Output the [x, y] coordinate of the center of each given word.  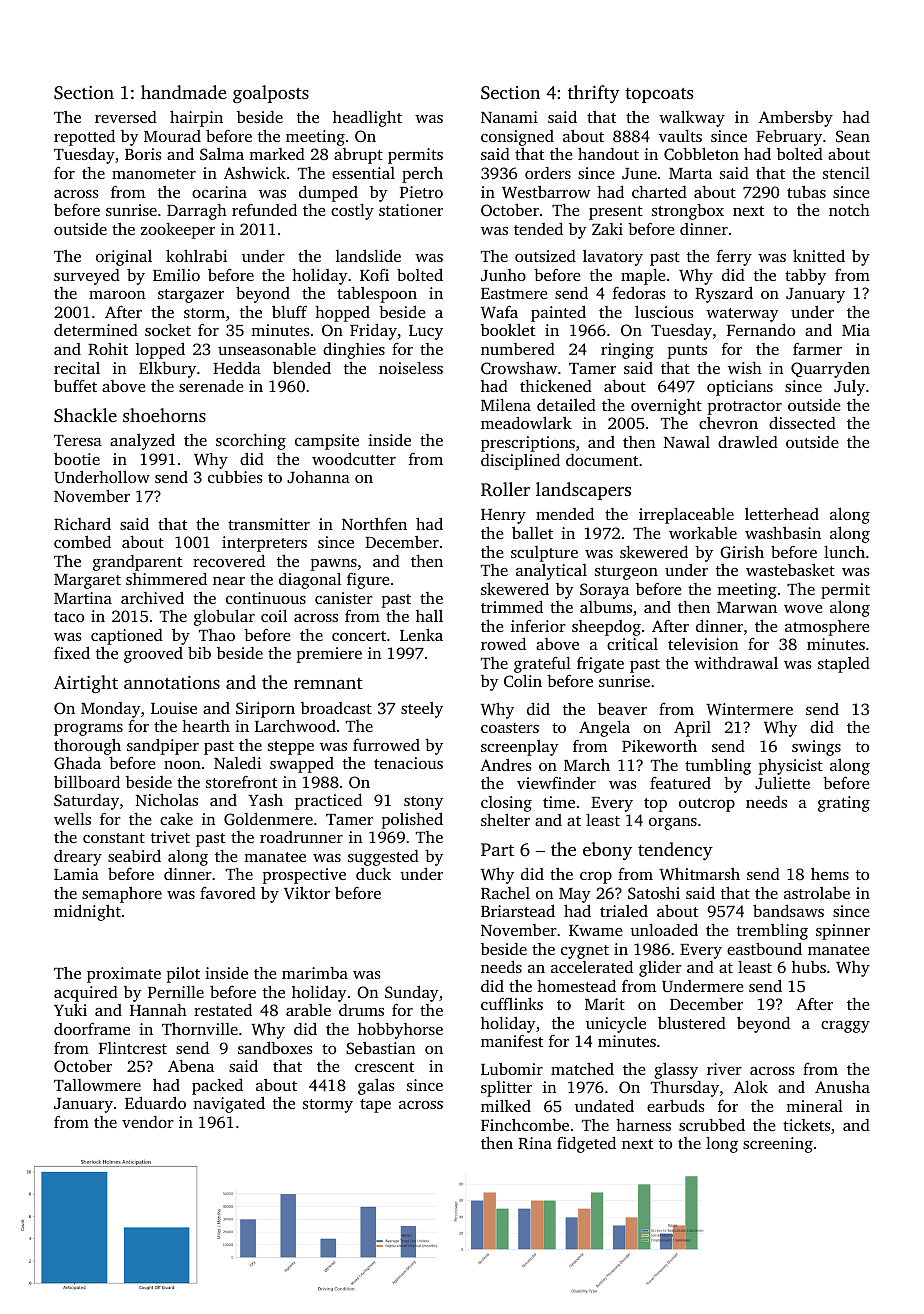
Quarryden [830, 369]
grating [844, 804]
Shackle [85, 415]
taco [69, 617]
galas [376, 1086]
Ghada [77, 763]
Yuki [70, 1010]
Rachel [505, 893]
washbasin [783, 532]
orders [548, 173]
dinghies [354, 350]
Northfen [374, 523]
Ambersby [796, 119]
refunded [264, 209]
